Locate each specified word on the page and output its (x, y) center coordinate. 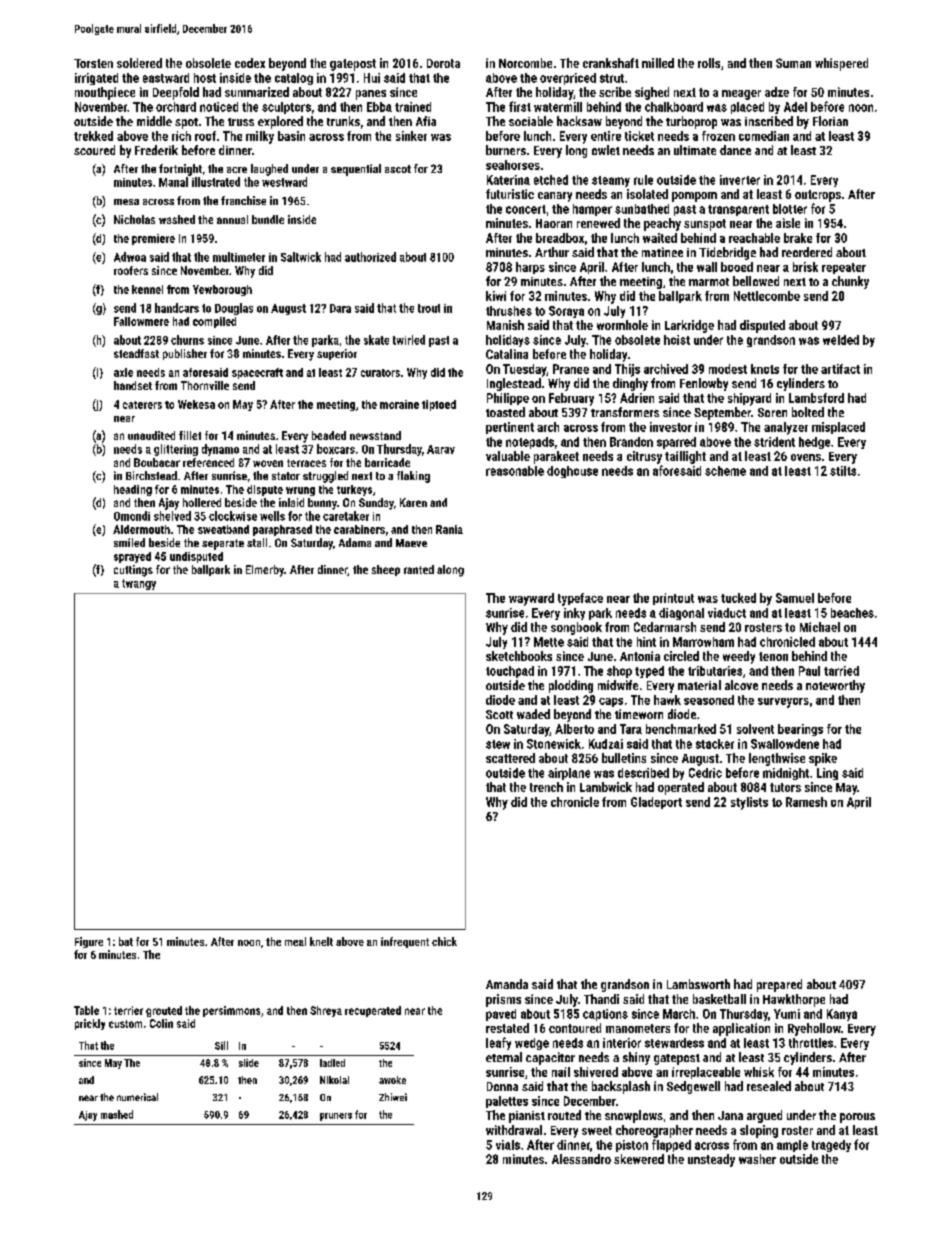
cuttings (133, 571)
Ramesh (806, 802)
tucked (738, 598)
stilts (843, 471)
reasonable (515, 471)
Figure (89, 942)
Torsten (93, 63)
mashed (117, 1114)
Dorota (443, 63)
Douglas (234, 309)
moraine (399, 404)
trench (546, 787)
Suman (793, 63)
